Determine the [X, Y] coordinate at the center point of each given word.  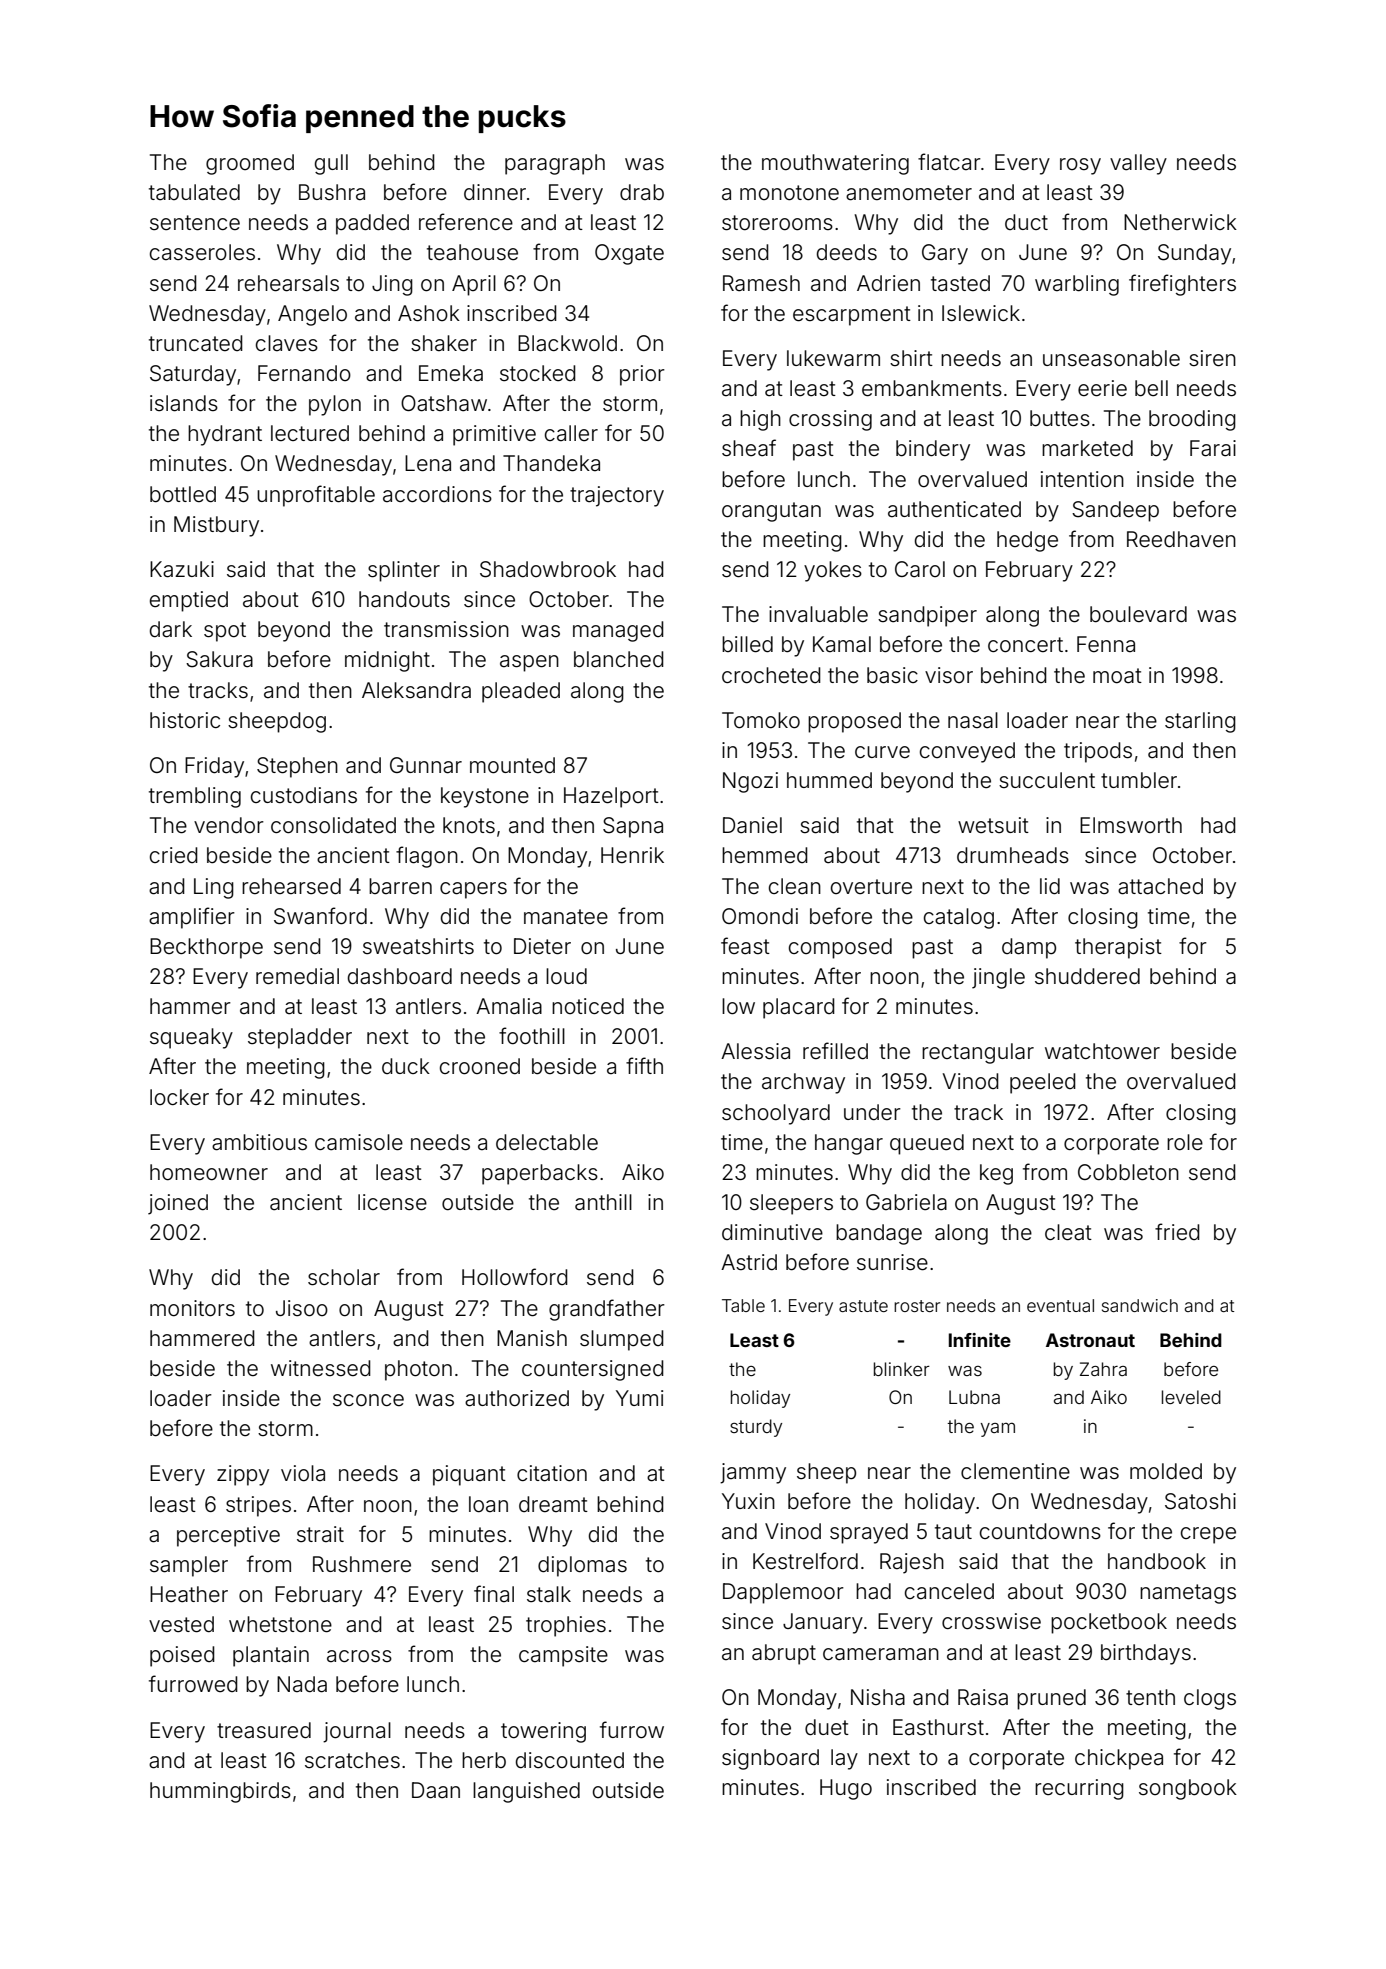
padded [372, 224]
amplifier [192, 918]
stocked [538, 373]
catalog [959, 918]
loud [566, 976]
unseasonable [1111, 358]
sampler [189, 1566]
